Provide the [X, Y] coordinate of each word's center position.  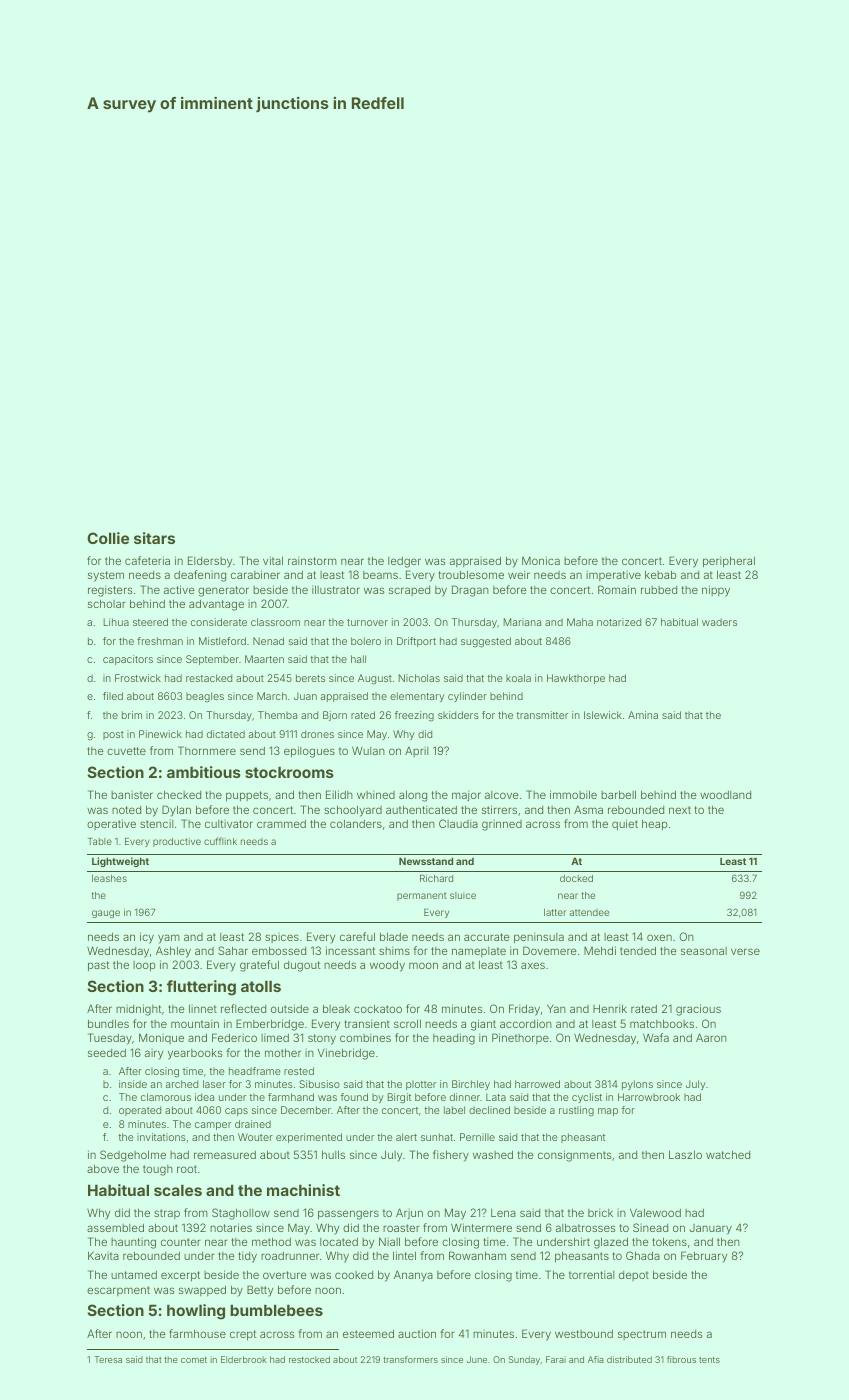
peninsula [539, 938]
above [103, 1168]
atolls [261, 986]
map [608, 1112]
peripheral [729, 562]
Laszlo [685, 1154]
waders [719, 622]
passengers [348, 1215]
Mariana [522, 622]
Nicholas [419, 678]
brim [132, 715]
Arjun [409, 1213]
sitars [154, 538]
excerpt [180, 1276]
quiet [625, 824]
